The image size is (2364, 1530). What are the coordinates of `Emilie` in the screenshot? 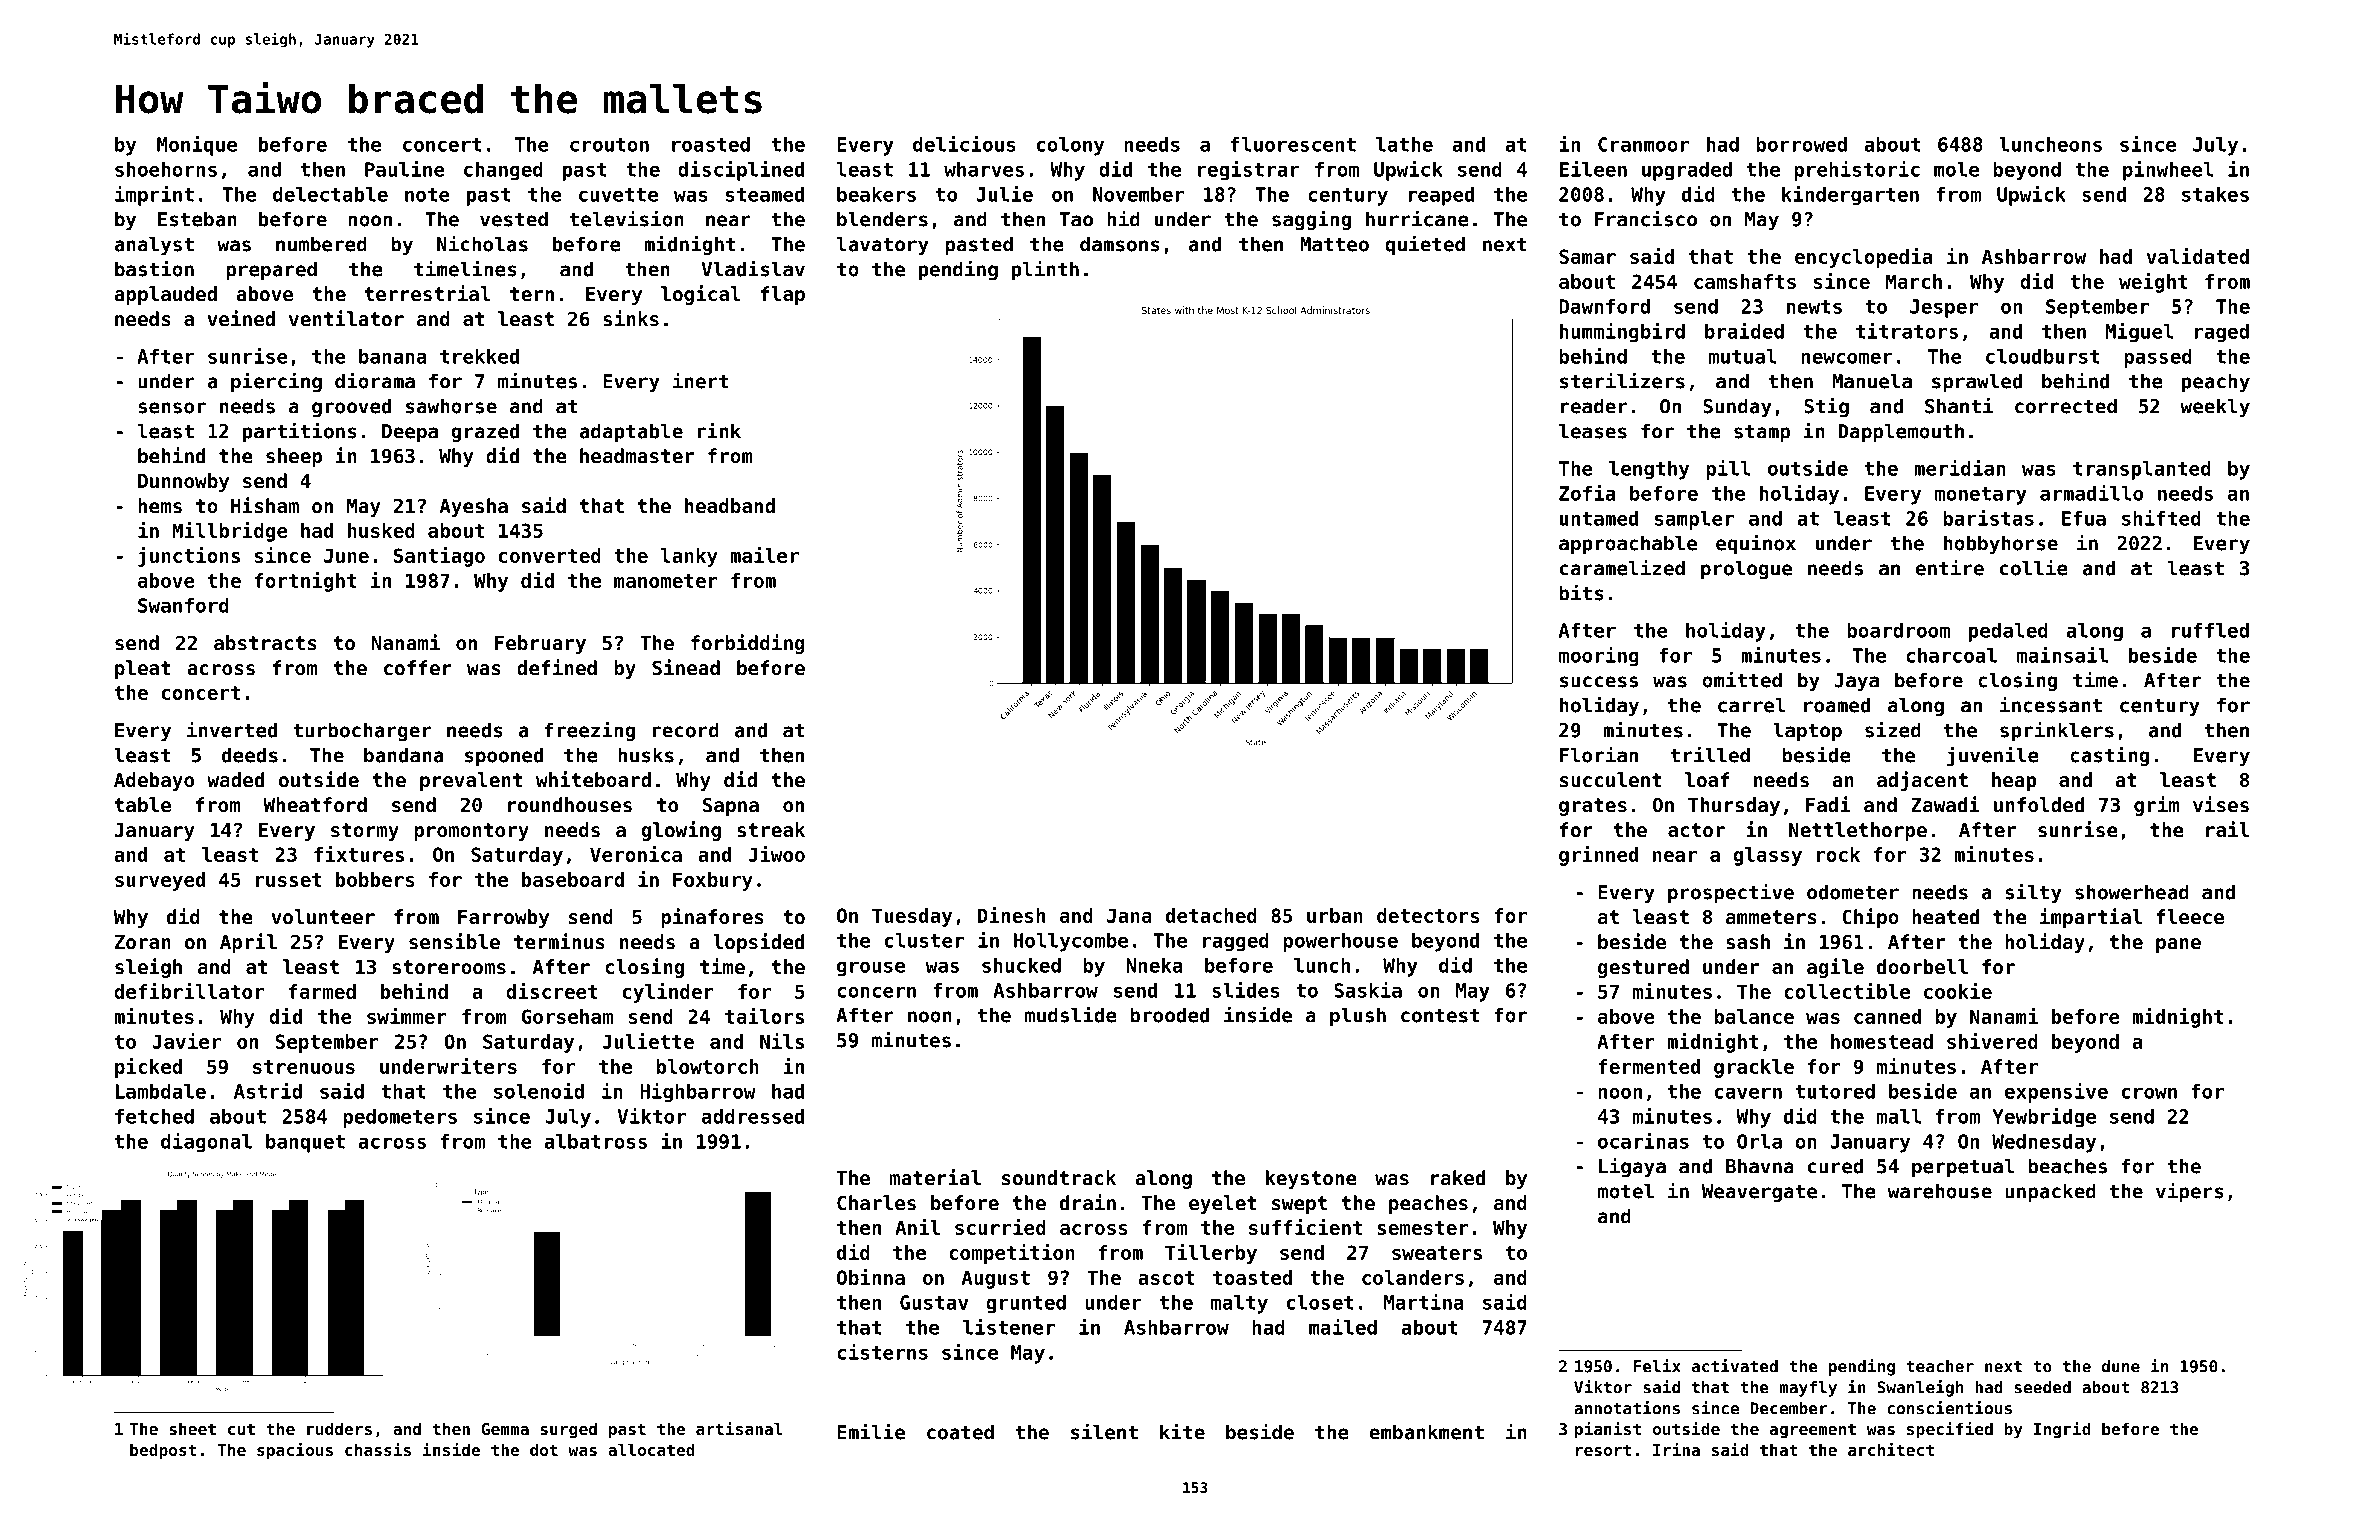 It's located at (871, 1431).
